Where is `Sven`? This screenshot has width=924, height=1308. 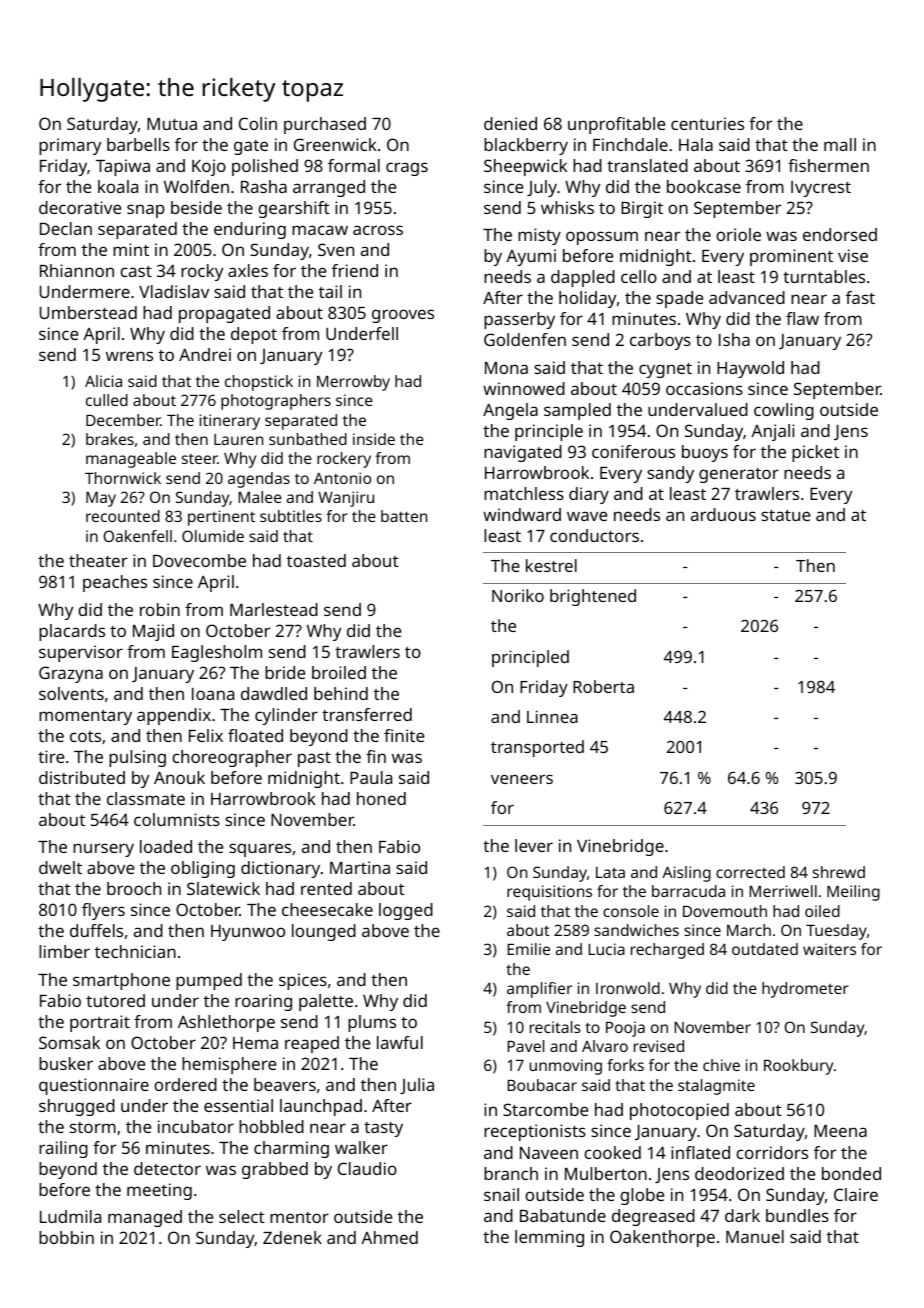 Sven is located at coordinates (336, 249).
